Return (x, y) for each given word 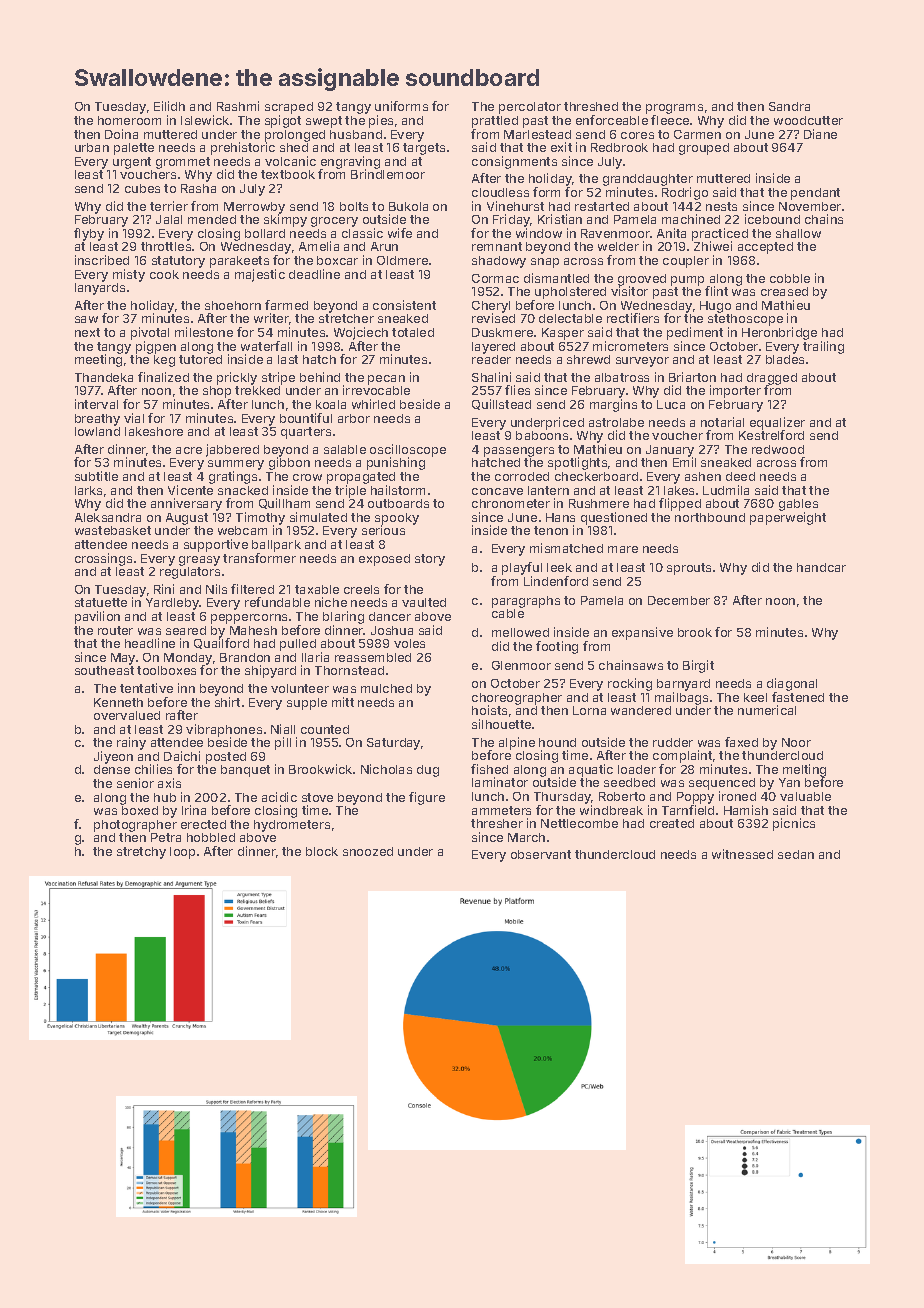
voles (409, 643)
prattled (495, 122)
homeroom (129, 120)
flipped (680, 504)
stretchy (141, 853)
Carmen (697, 134)
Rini (164, 589)
